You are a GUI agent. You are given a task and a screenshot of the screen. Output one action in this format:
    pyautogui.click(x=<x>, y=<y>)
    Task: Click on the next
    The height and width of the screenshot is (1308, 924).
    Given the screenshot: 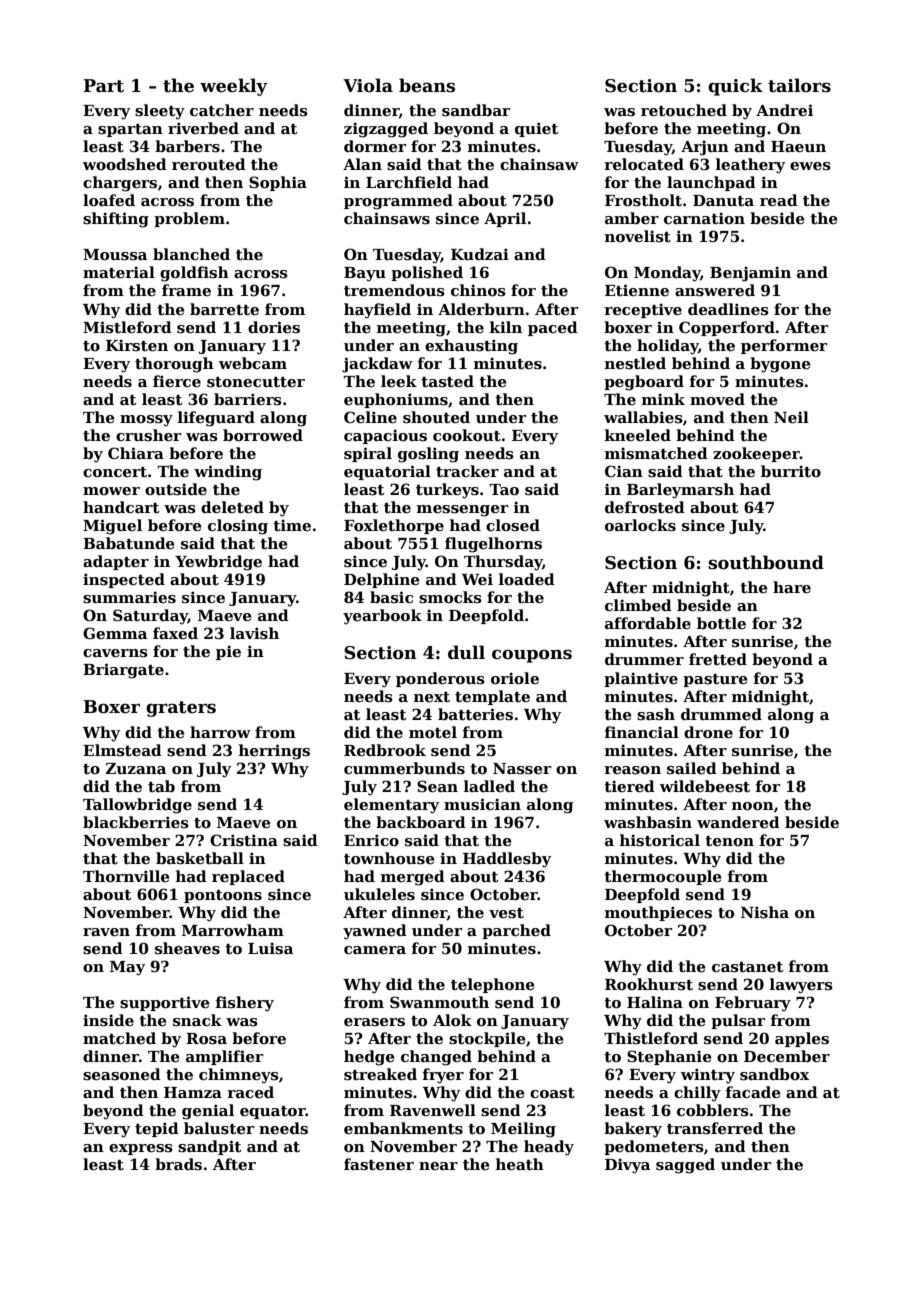 What is the action you would take?
    pyautogui.click(x=432, y=697)
